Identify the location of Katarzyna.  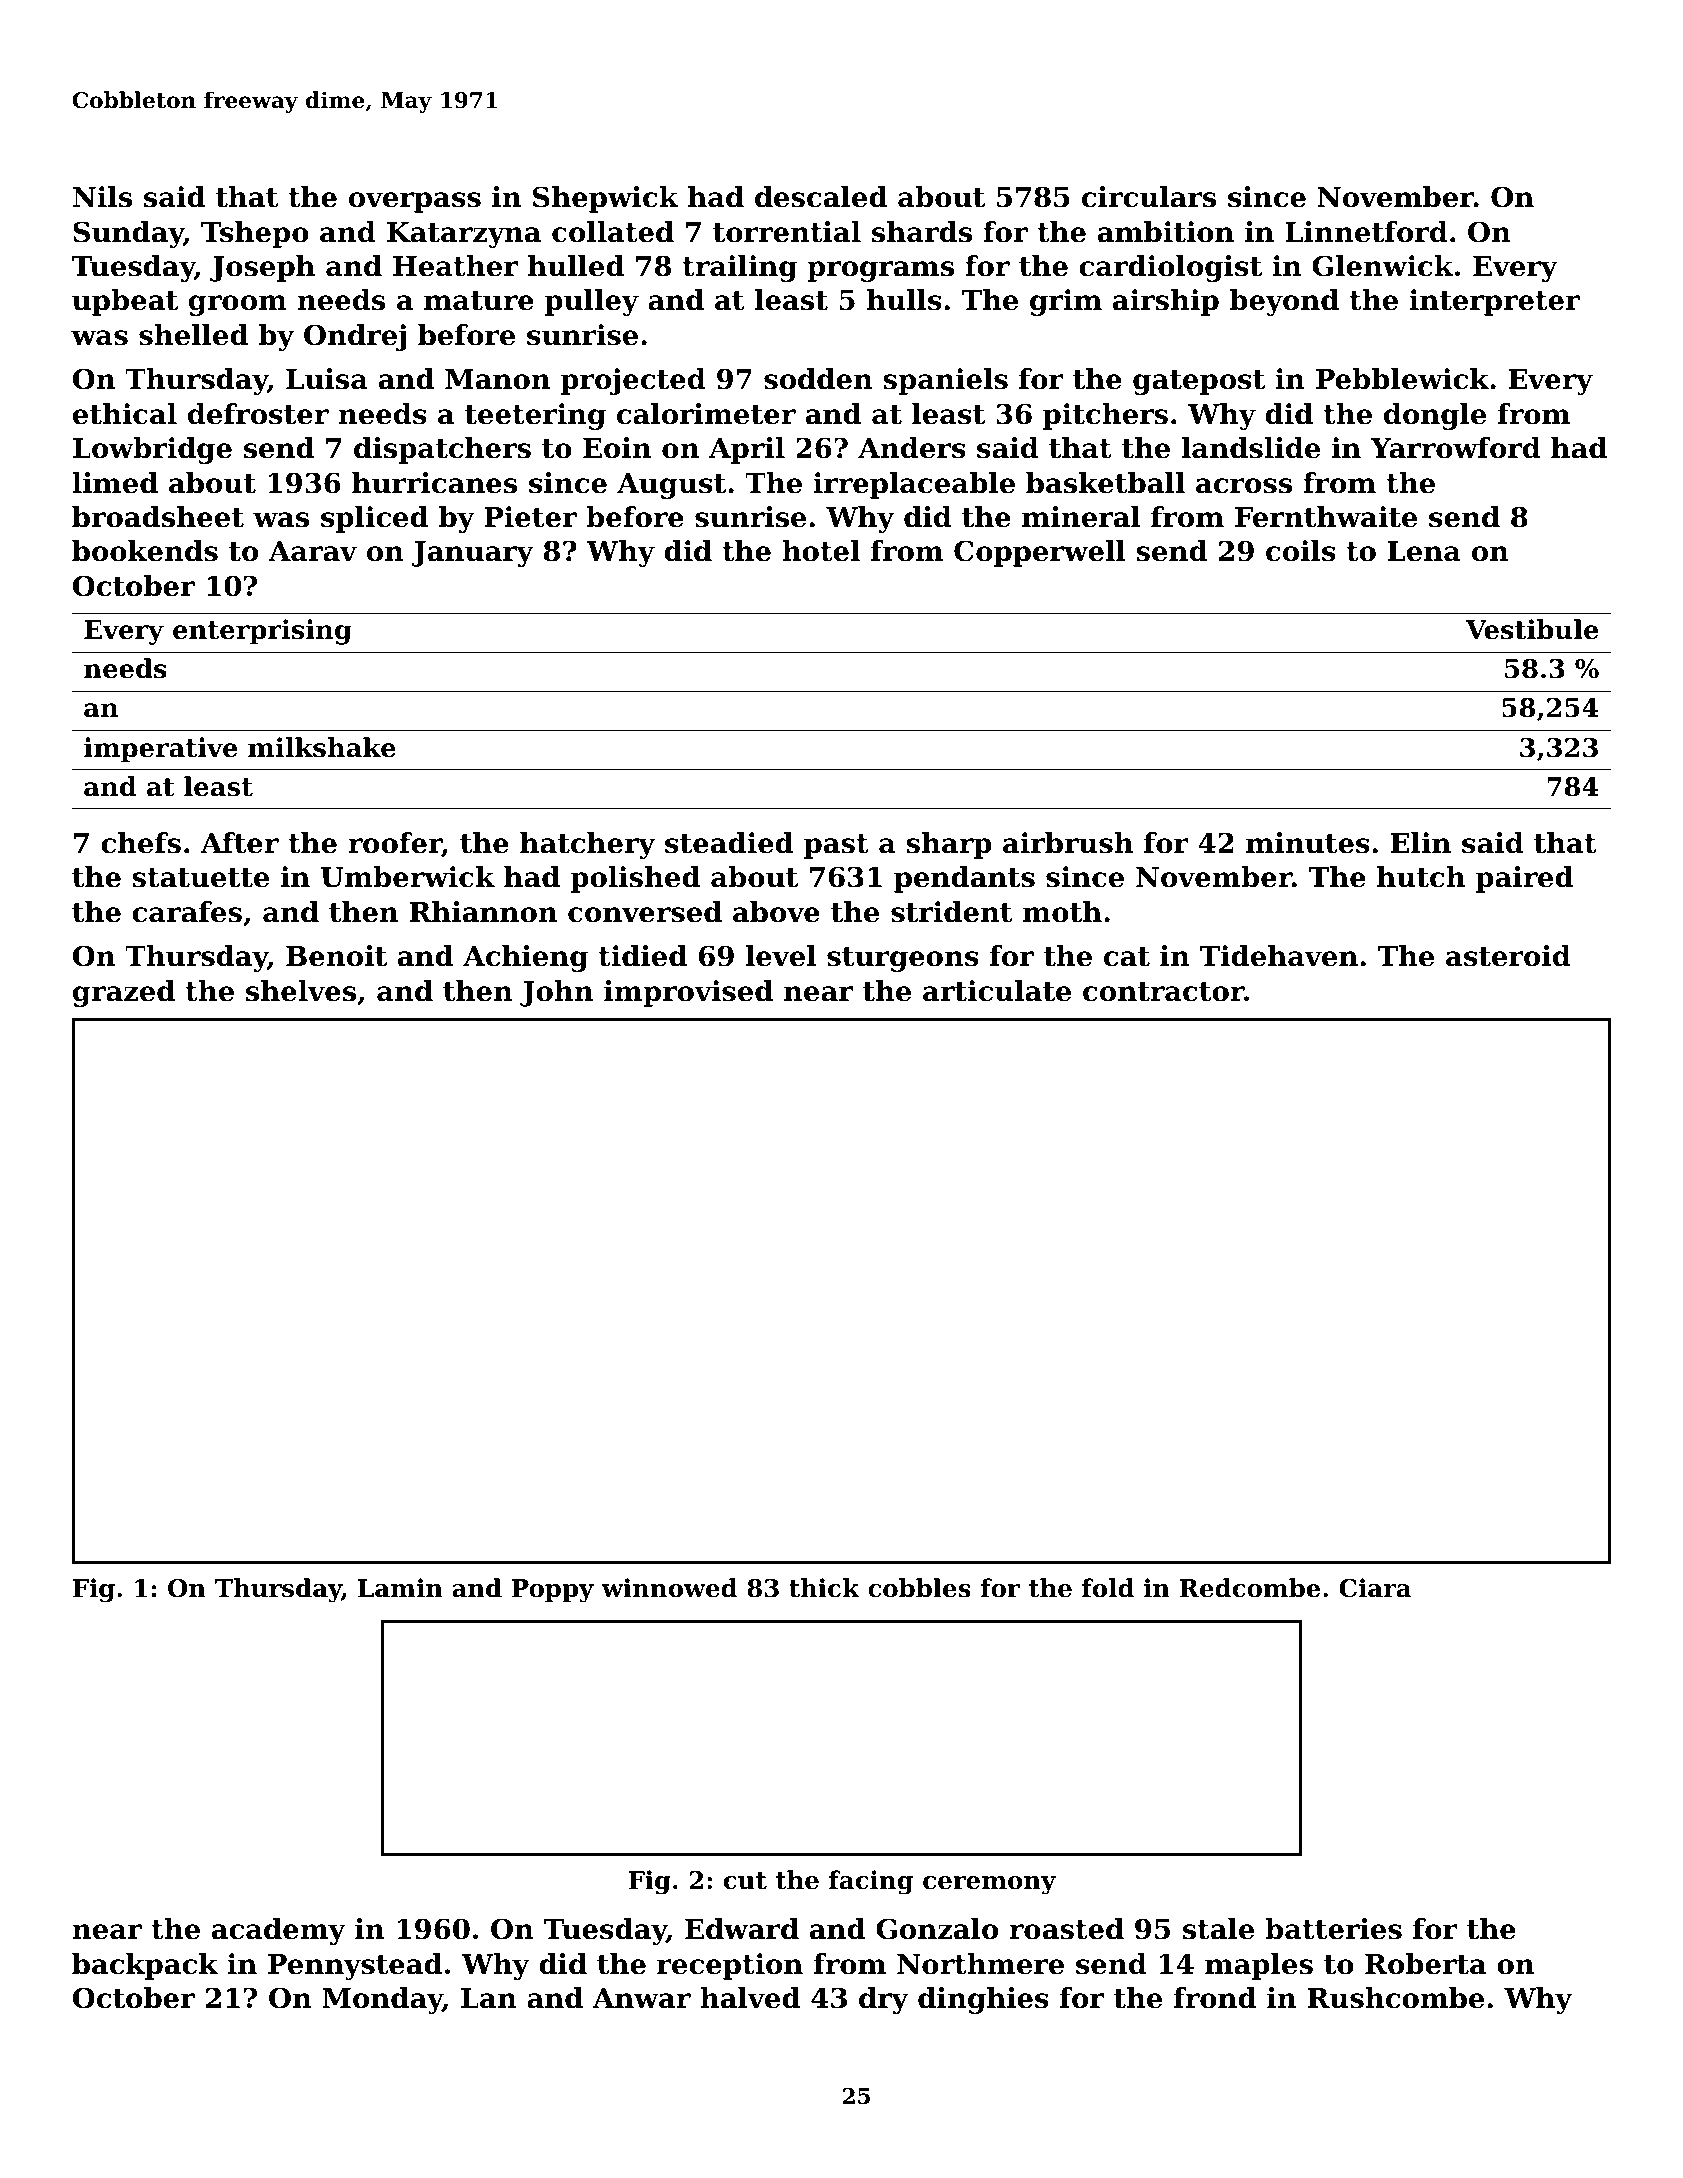
(464, 235).
